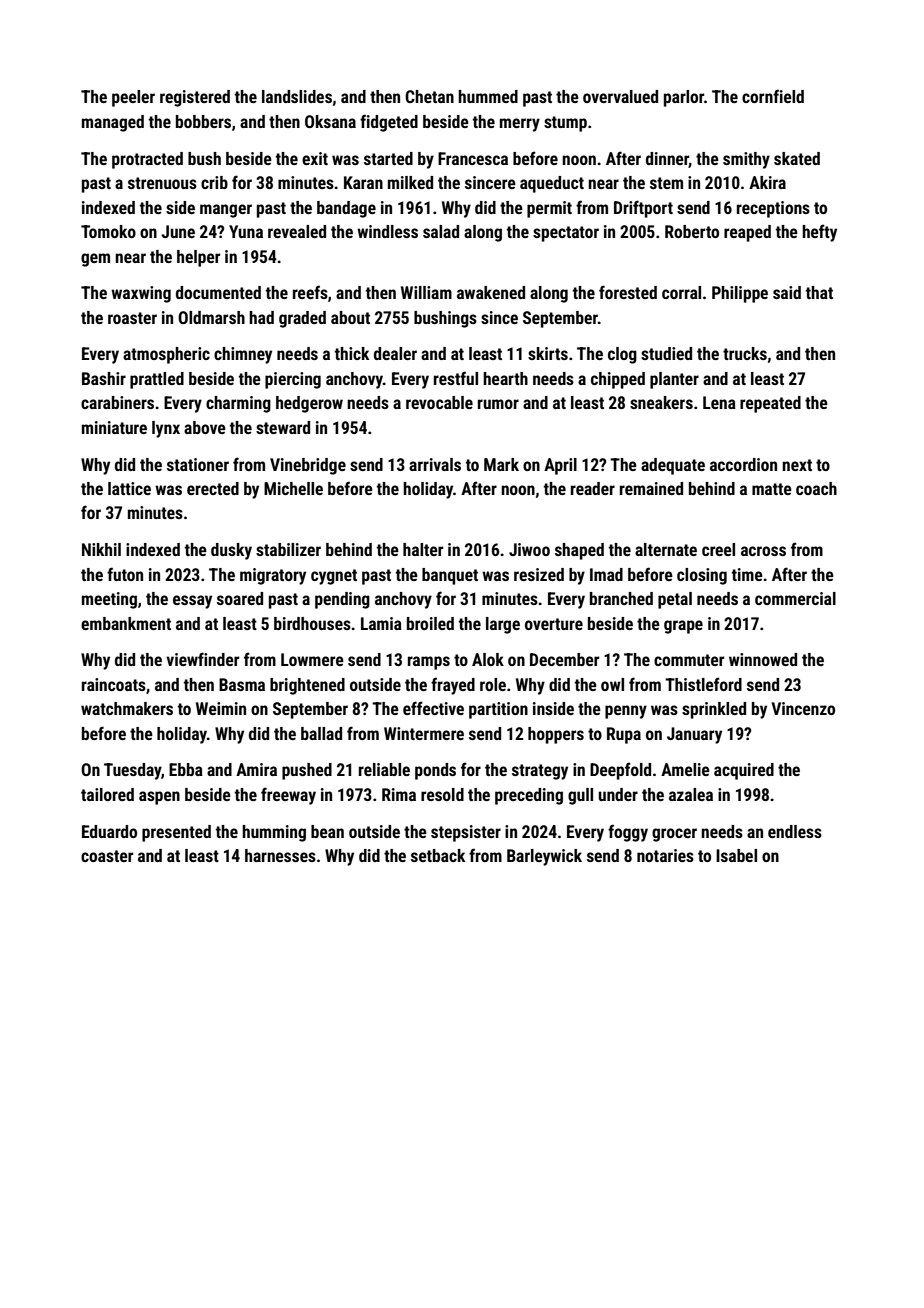  What do you see at coordinates (620, 96) in the page?
I see `overvalued` at bounding box center [620, 96].
